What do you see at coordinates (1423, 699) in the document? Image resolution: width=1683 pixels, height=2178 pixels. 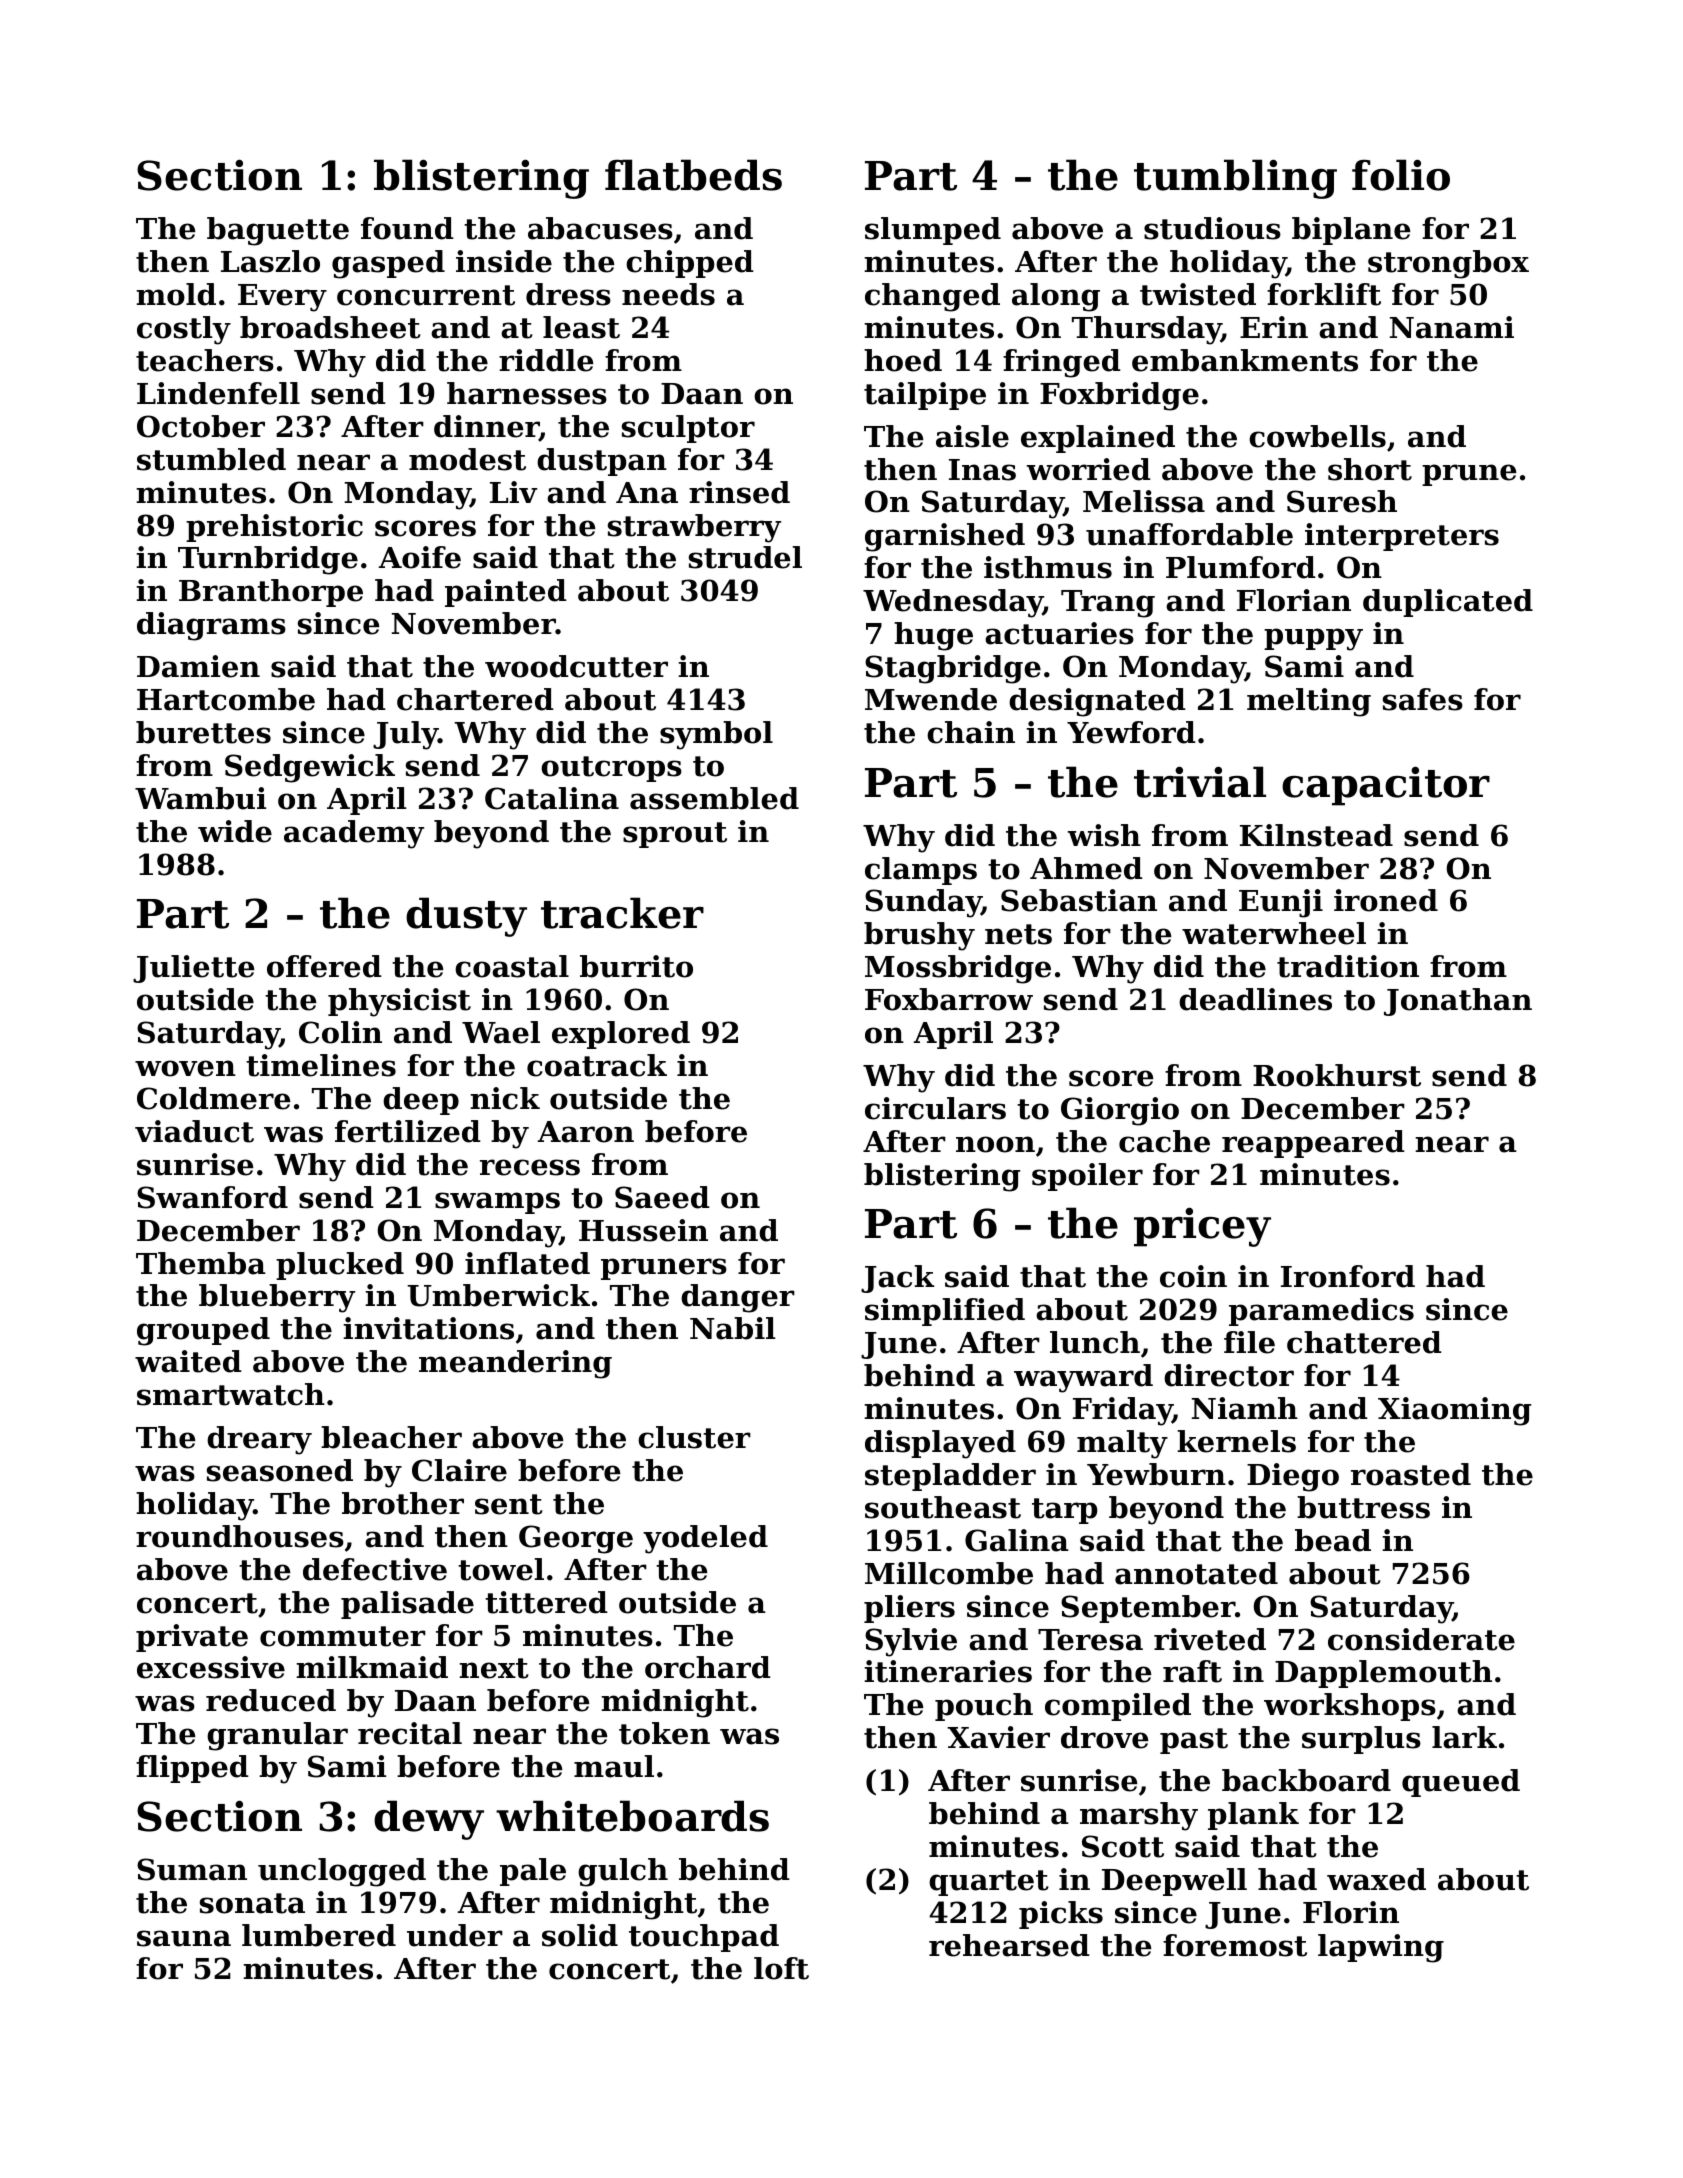 I see `safes` at bounding box center [1423, 699].
